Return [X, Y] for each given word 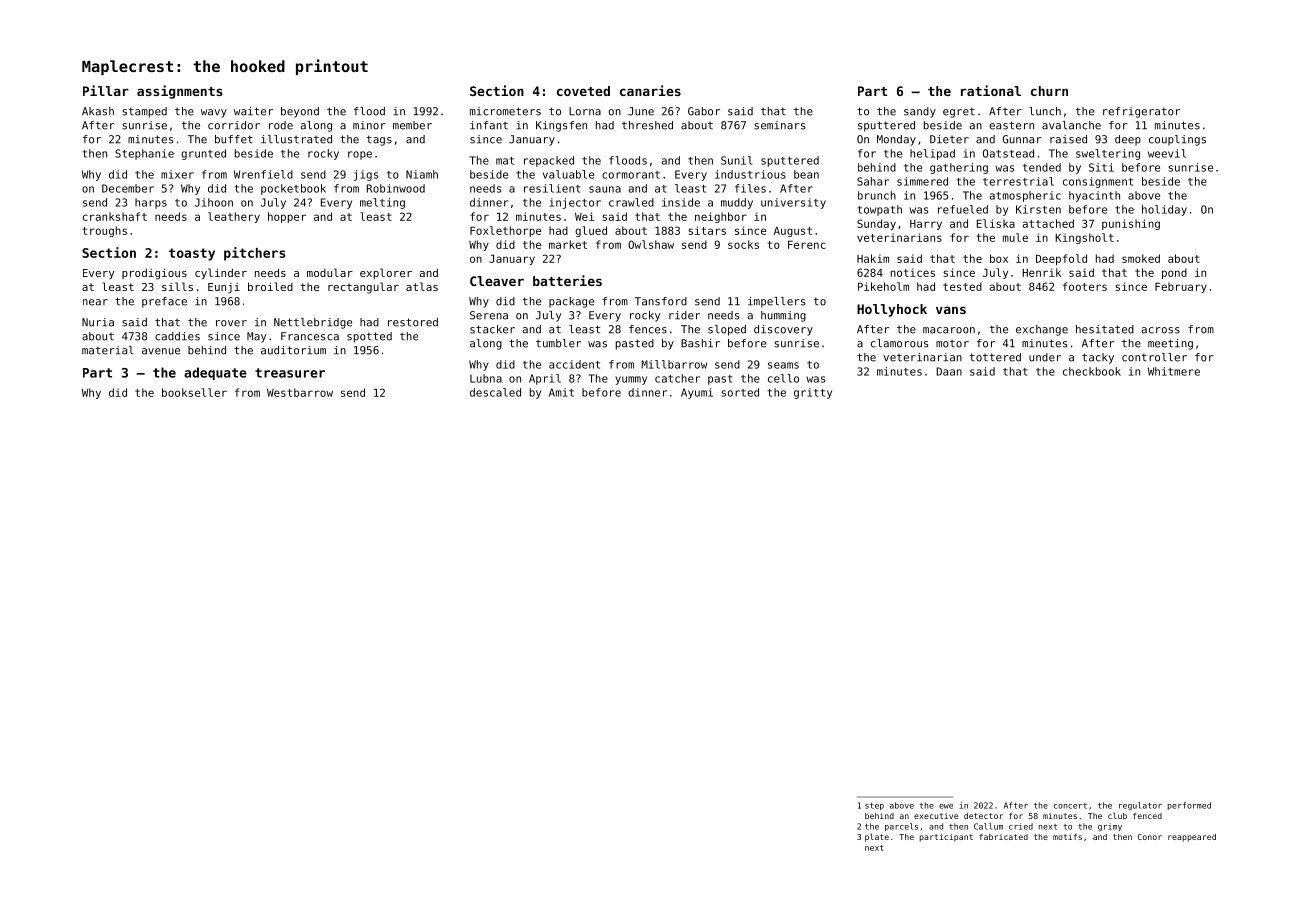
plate [877, 837]
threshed [647, 125]
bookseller [194, 392]
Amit [561, 392]
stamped [144, 112]
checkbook [1092, 371]
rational [991, 90]
